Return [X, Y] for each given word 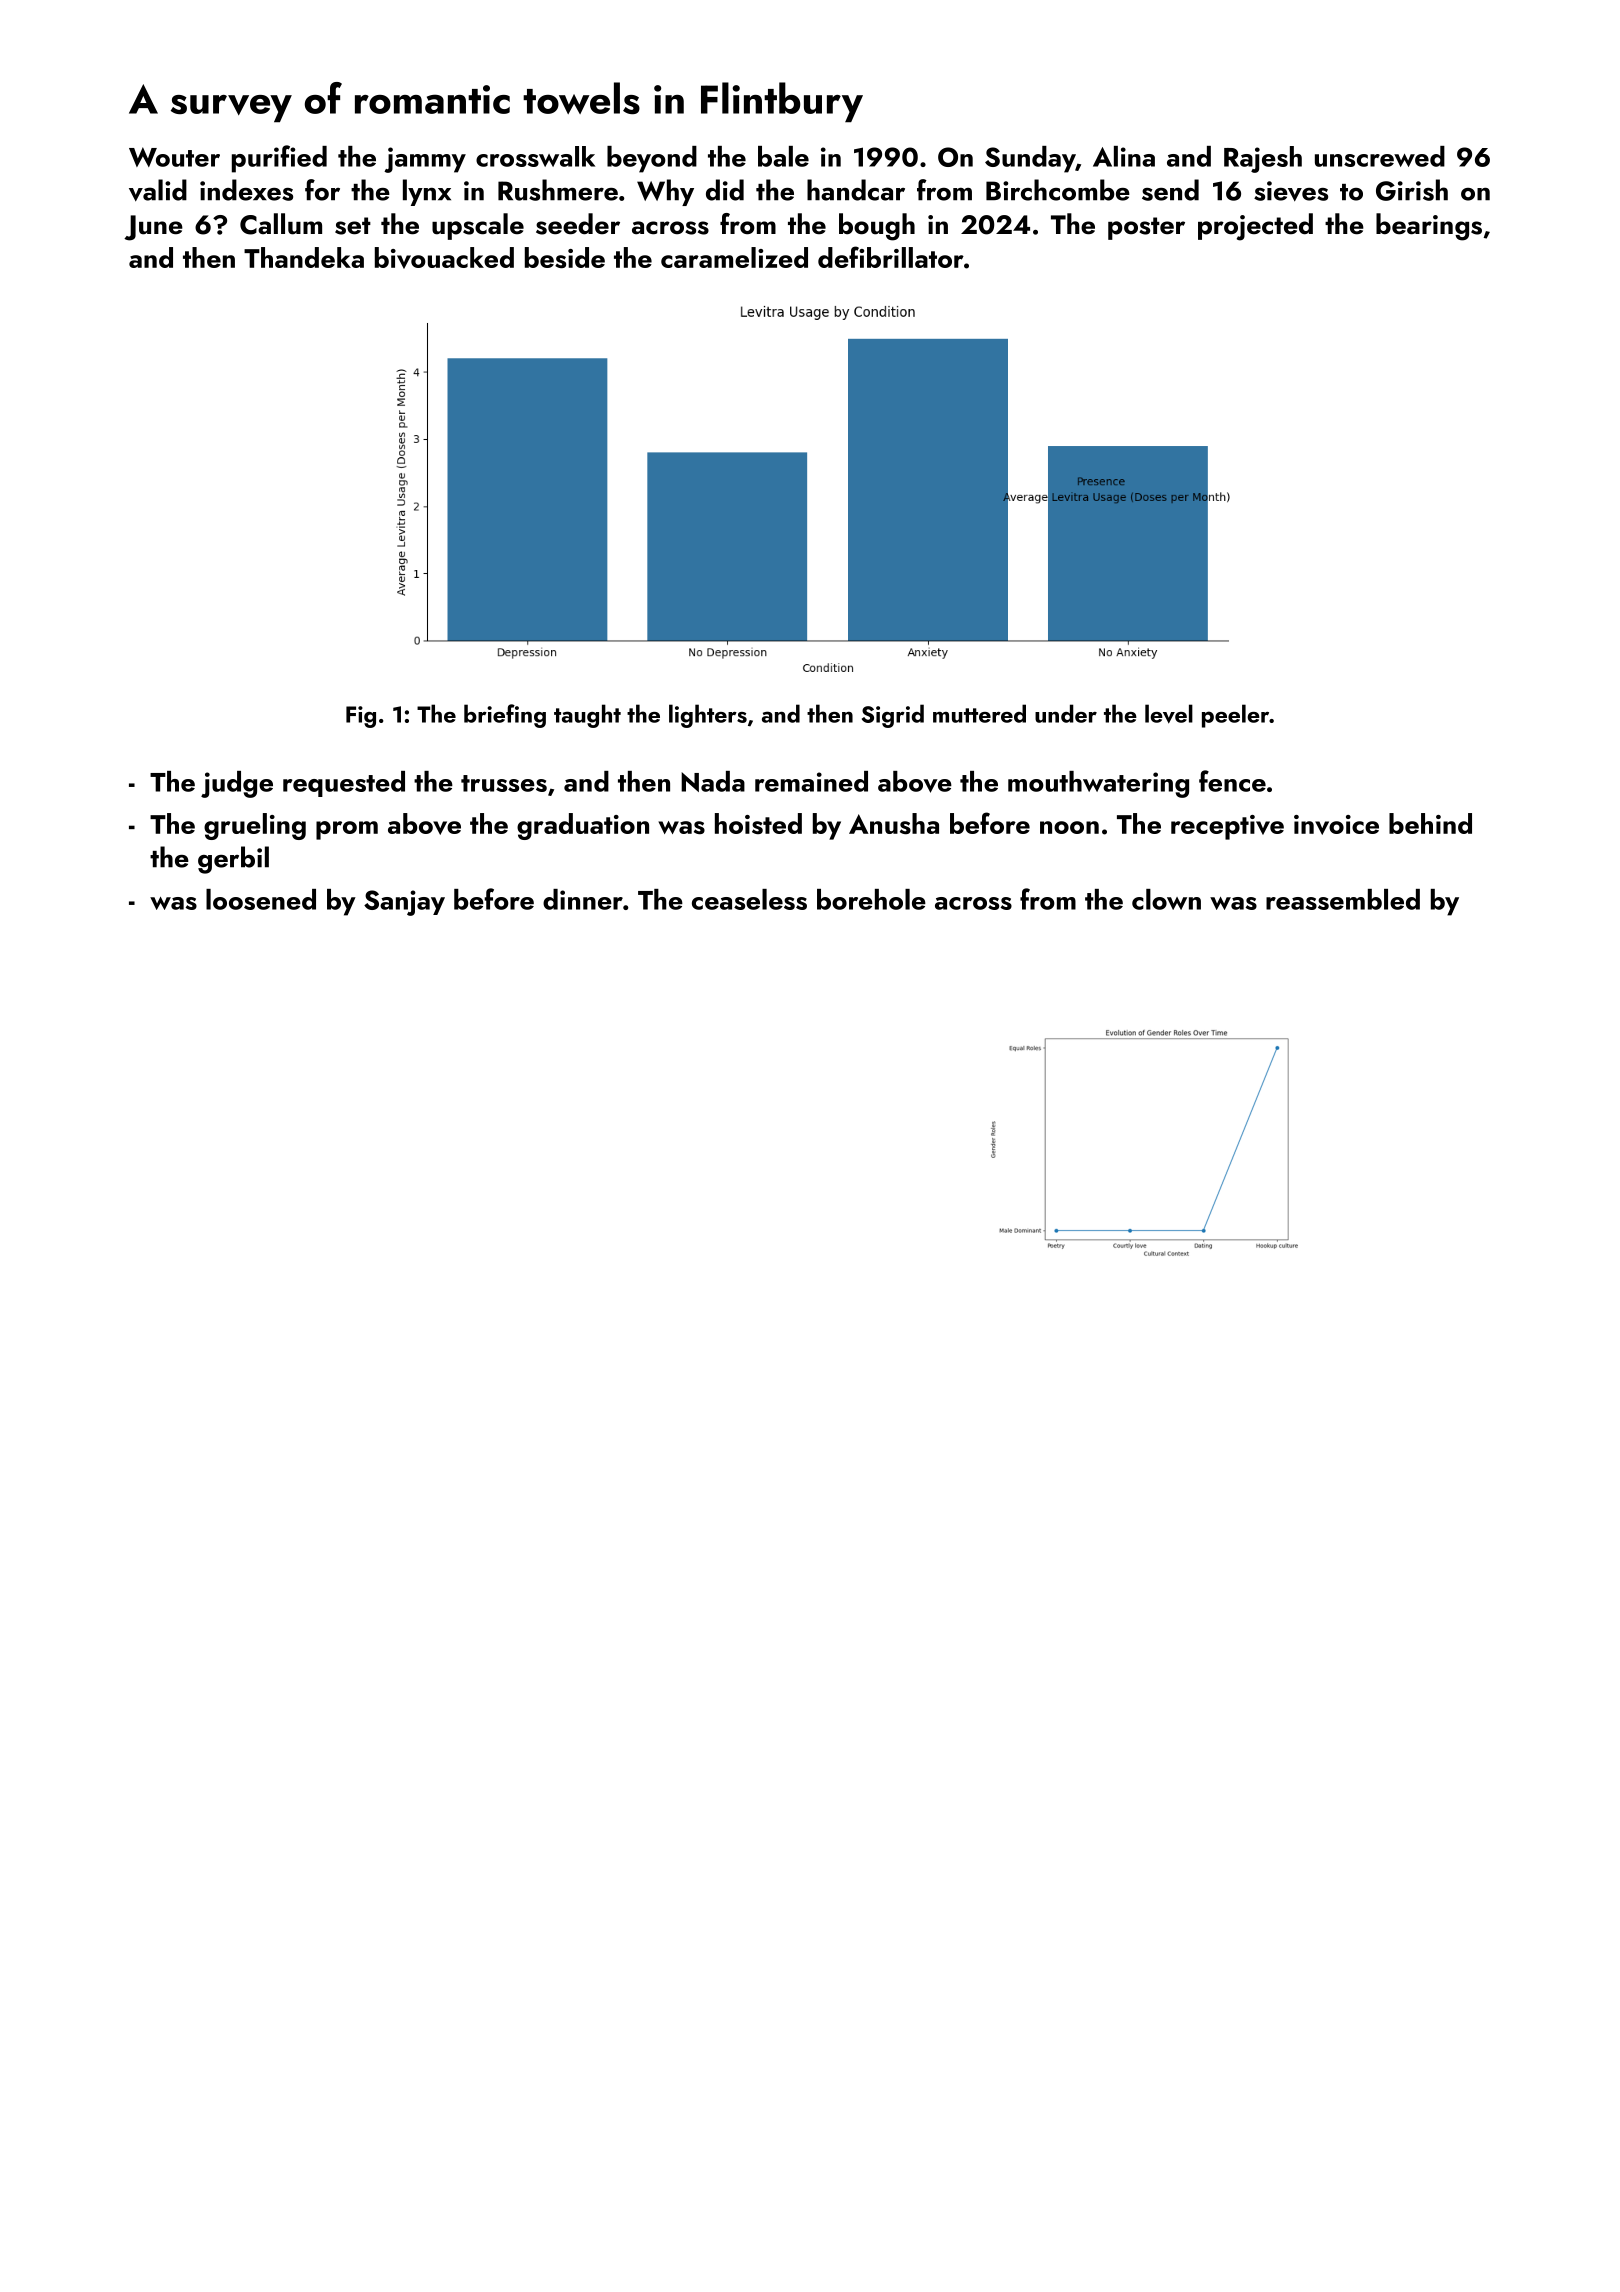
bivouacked [444, 258]
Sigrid [893, 716]
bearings [1429, 227]
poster [1146, 228]
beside [565, 257]
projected [1255, 227]
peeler [1235, 716]
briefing [505, 716]
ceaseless [749, 899]
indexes [246, 190]
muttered [979, 713]
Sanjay [404, 903]
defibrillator [891, 257]
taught [587, 716]
